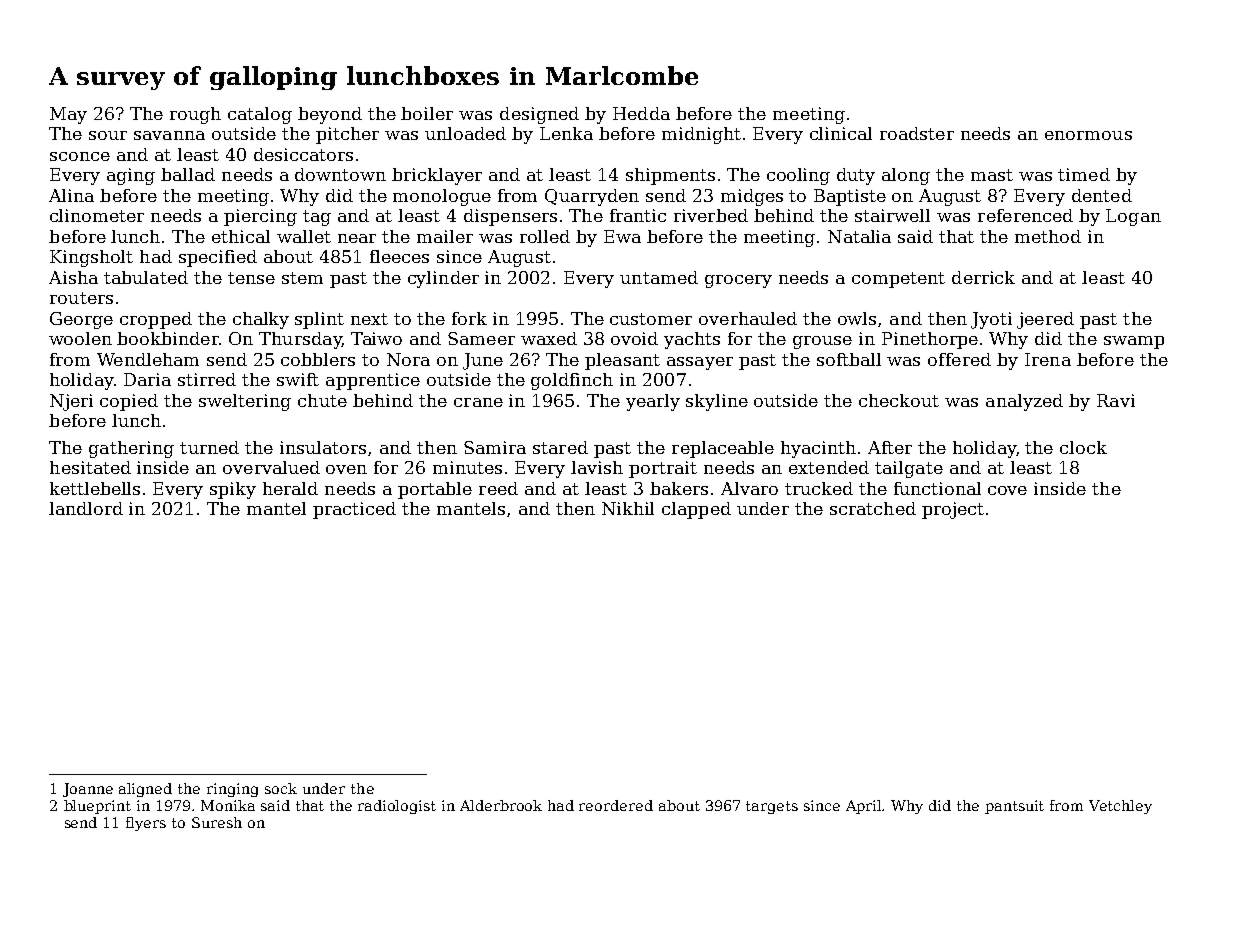  Describe the element at coordinates (628, 508) in the screenshot. I see `Nikhil` at that location.
